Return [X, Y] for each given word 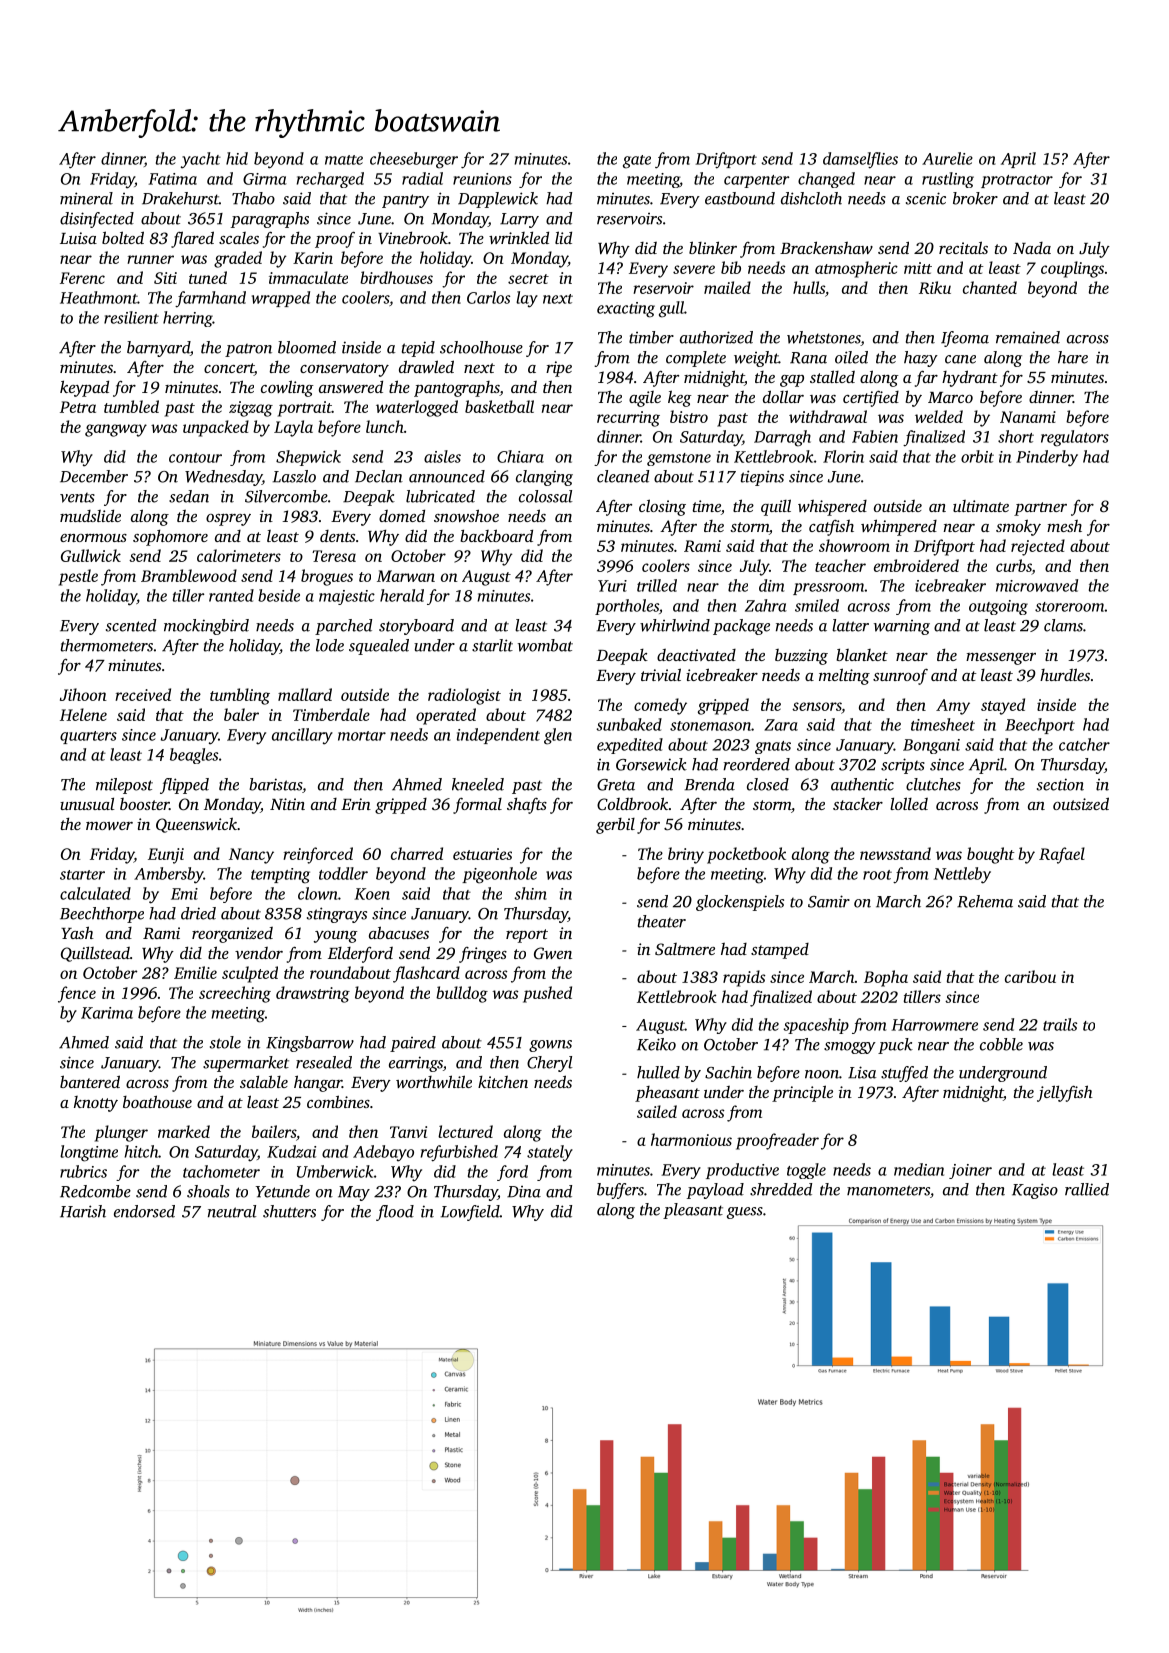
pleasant [693, 1211]
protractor [1017, 181]
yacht [201, 160]
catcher [1084, 744]
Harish [83, 1211]
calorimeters [239, 555]
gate [637, 162]
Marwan [406, 576]
